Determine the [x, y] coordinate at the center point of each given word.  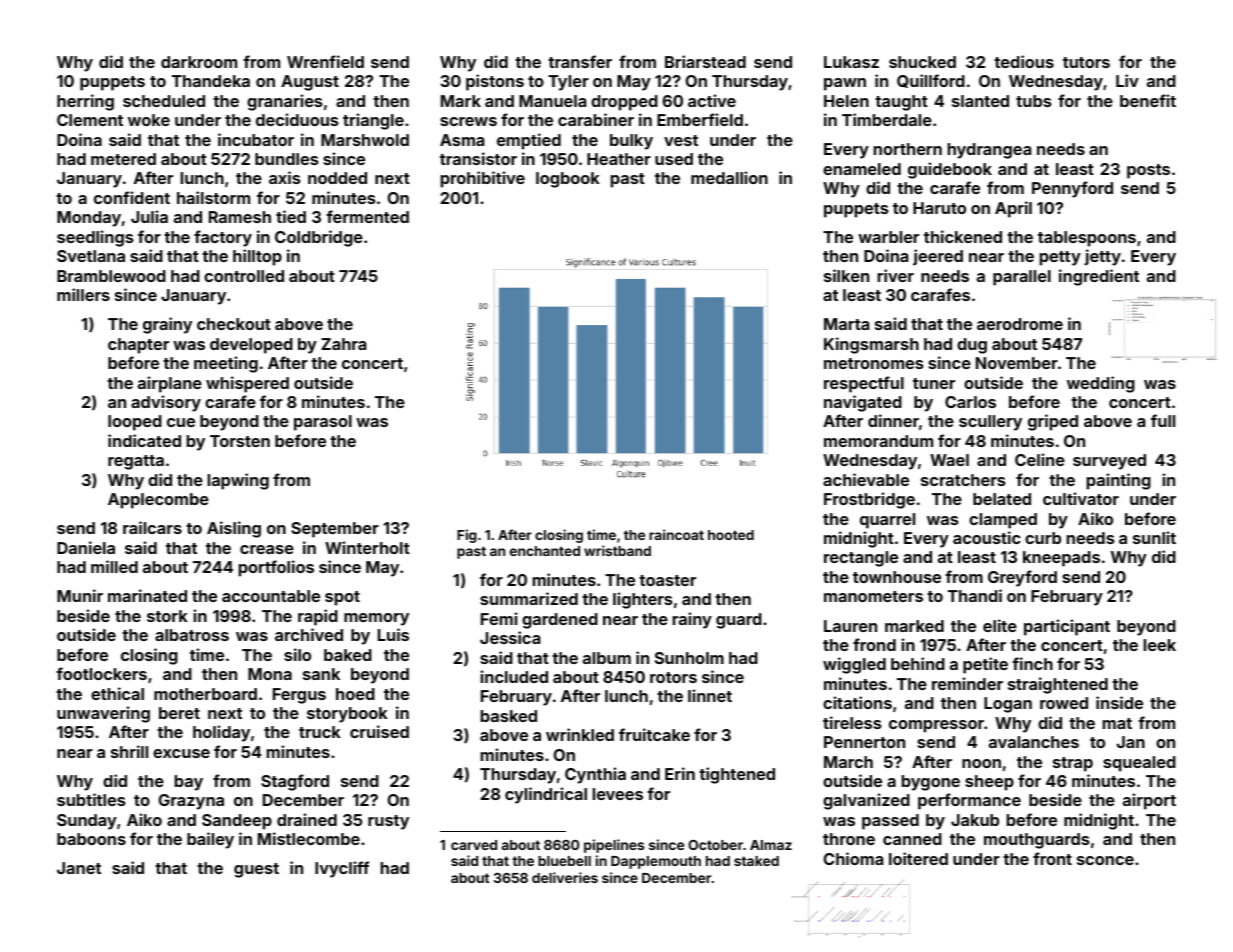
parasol [323, 423]
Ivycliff [342, 869]
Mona [270, 674]
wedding [1101, 384]
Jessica [510, 637]
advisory [166, 403]
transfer [580, 61]
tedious [1024, 61]
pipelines [614, 846]
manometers [873, 596]
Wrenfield [325, 61]
